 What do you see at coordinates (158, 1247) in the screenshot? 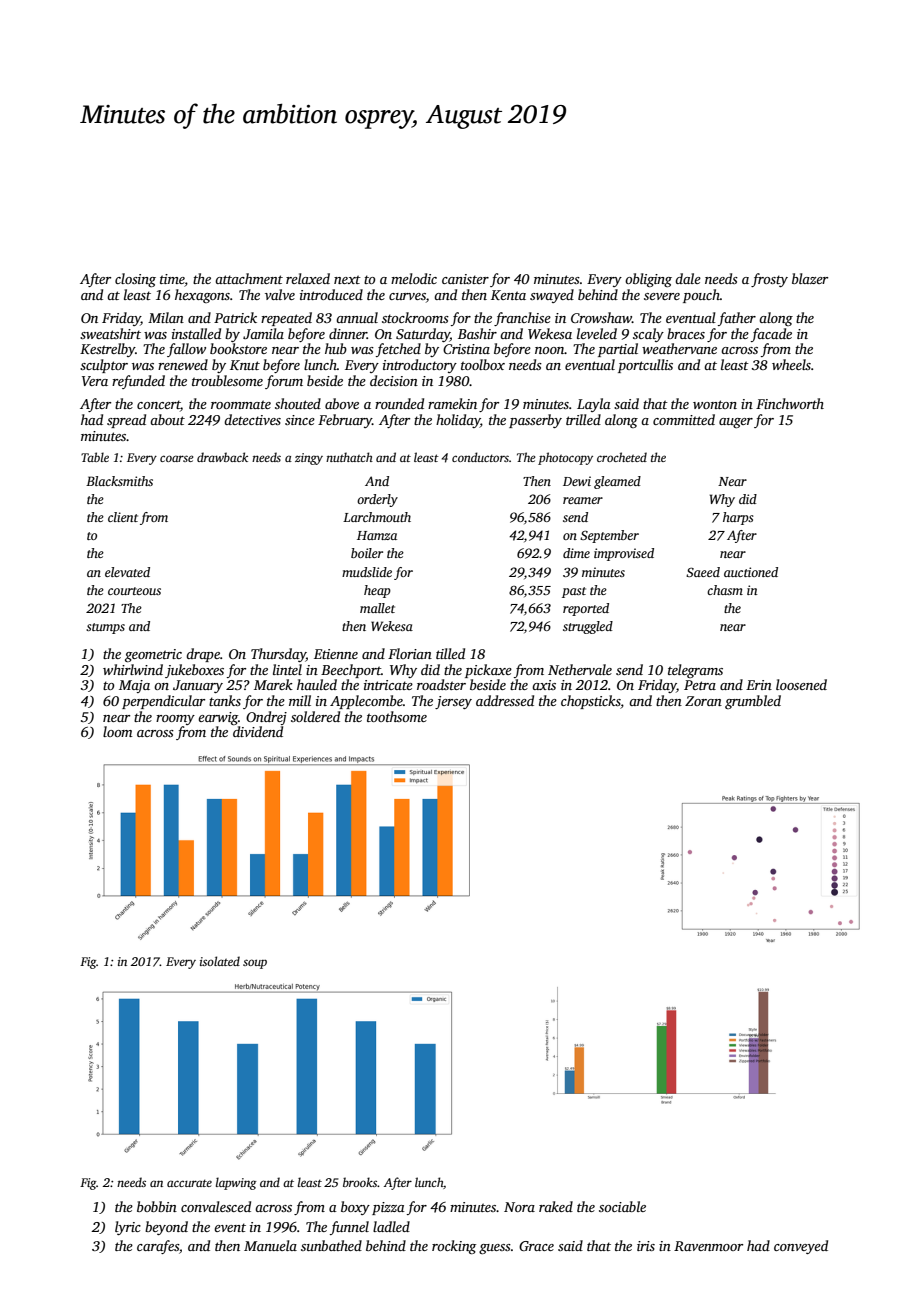
I see `carafes` at bounding box center [158, 1247].
